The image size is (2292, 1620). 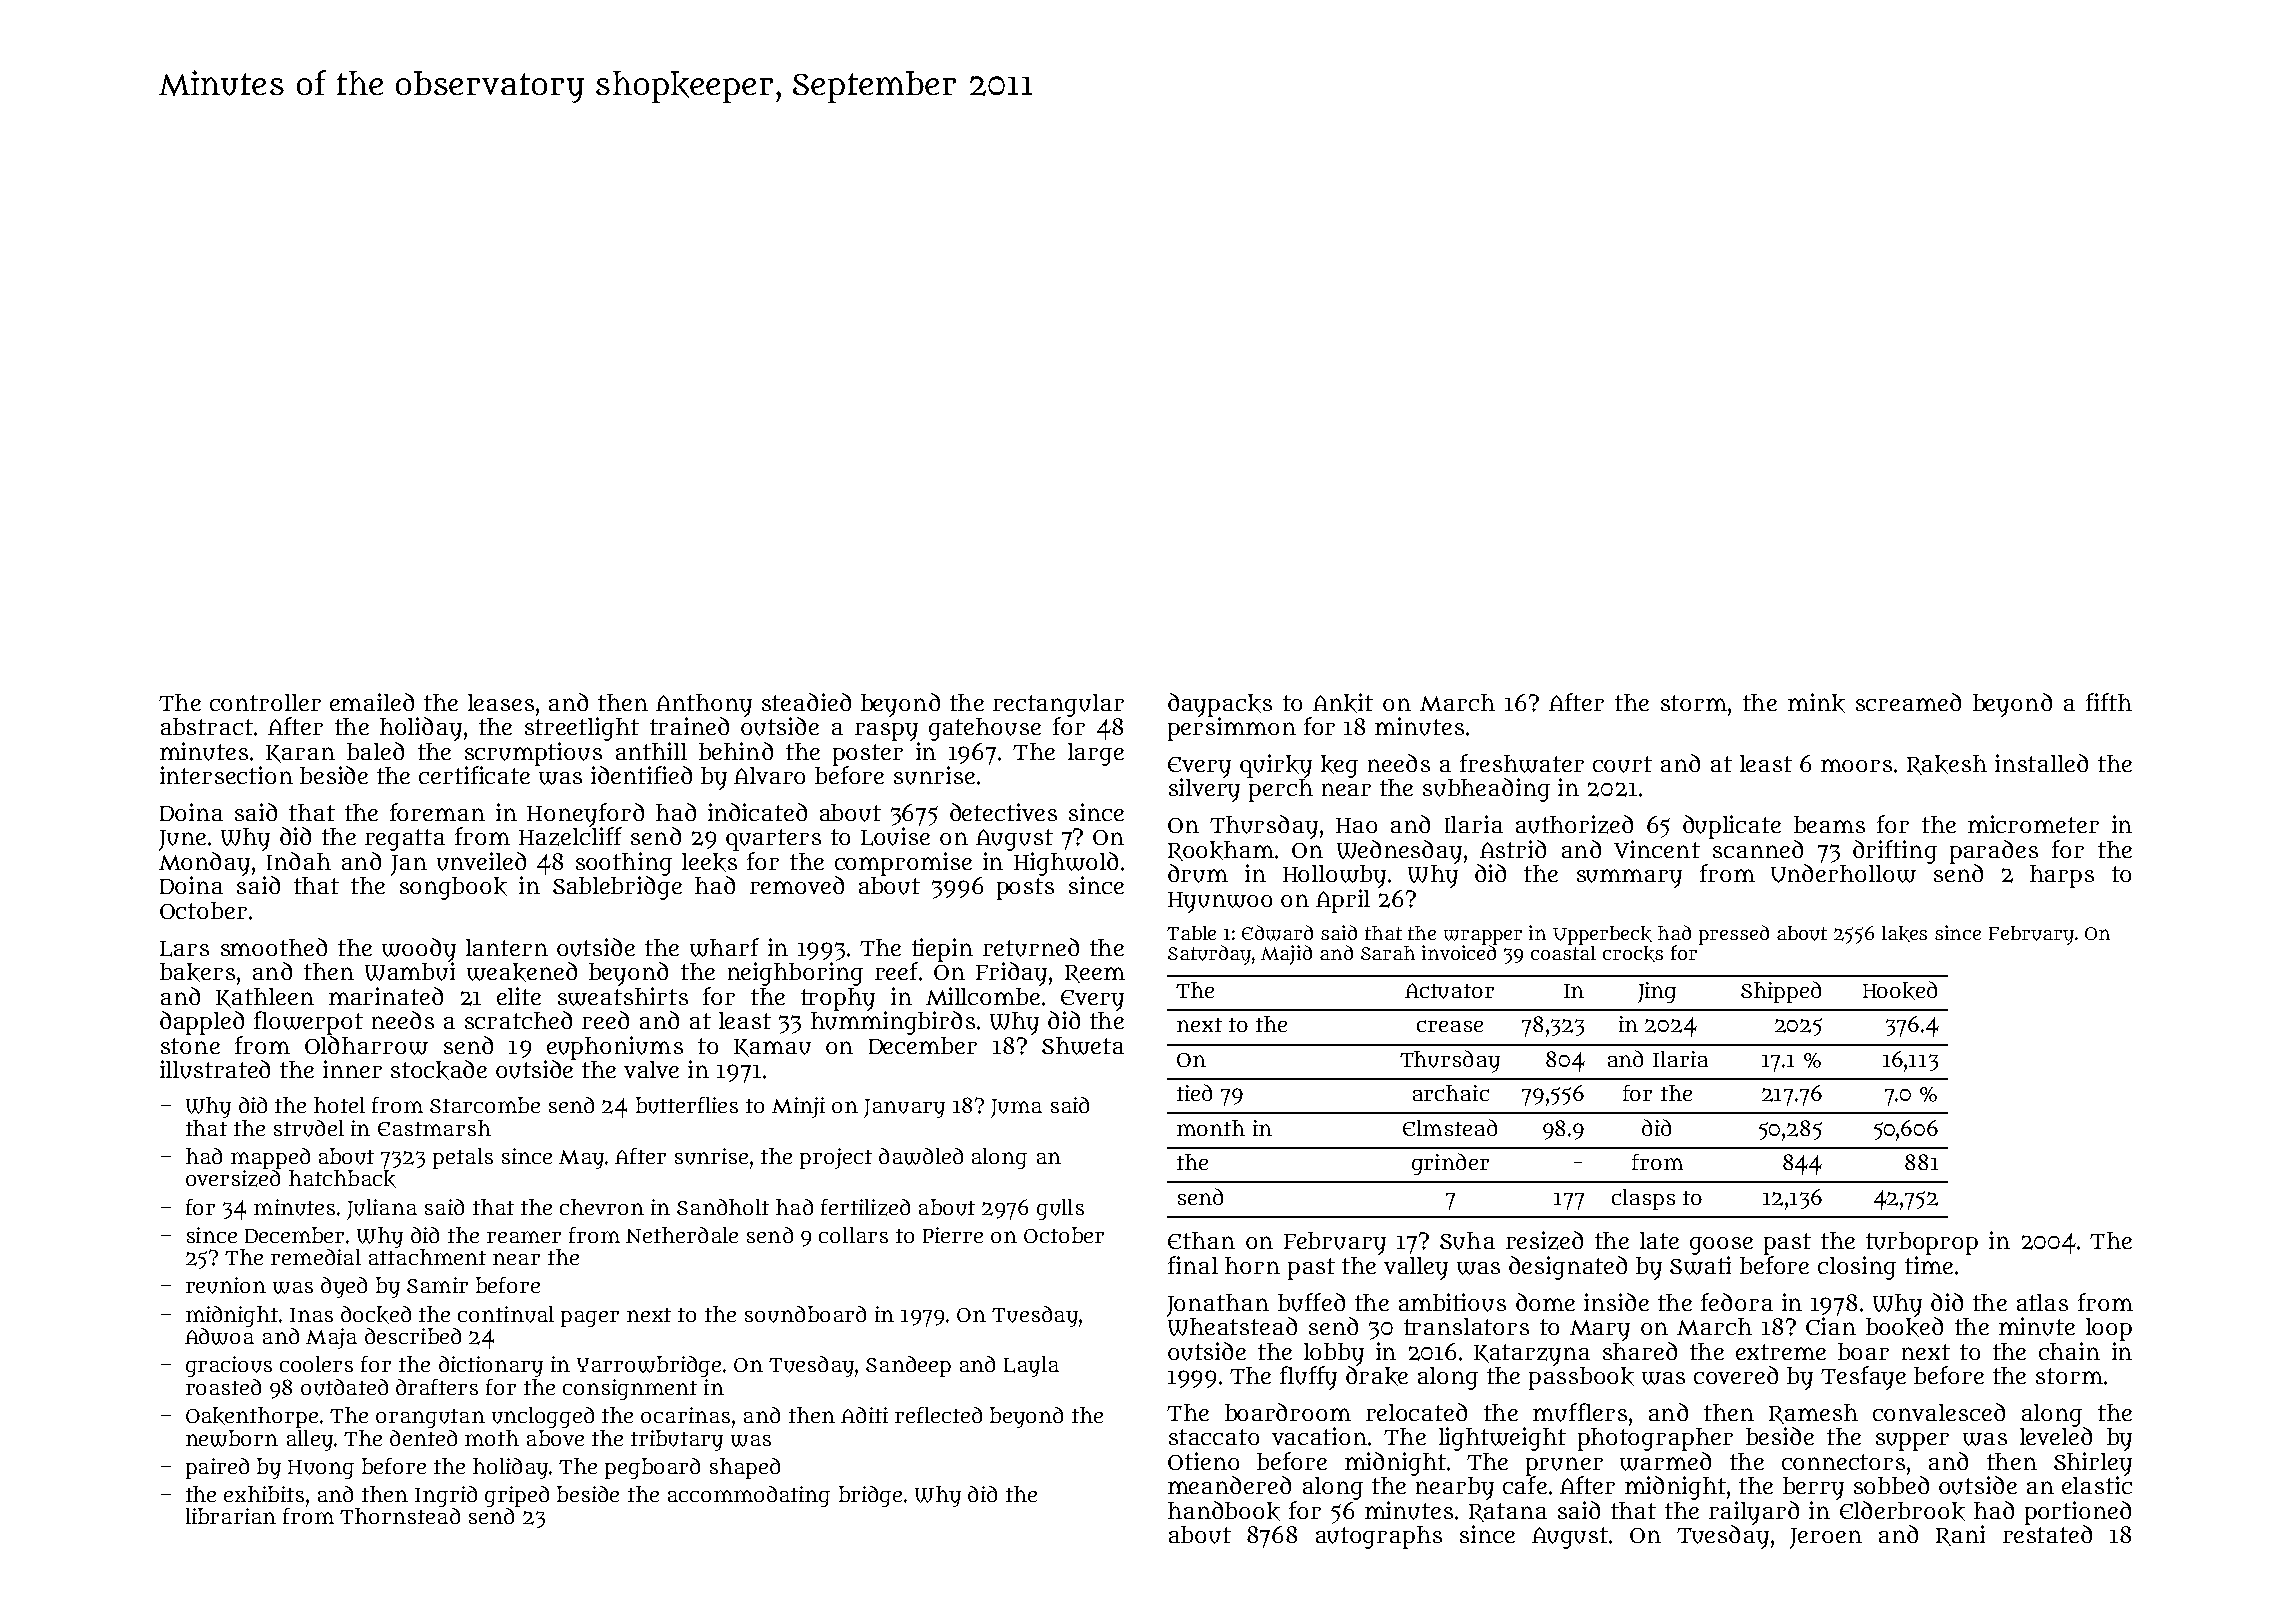 What do you see at coordinates (1904, 934) in the screenshot?
I see `lakes` at bounding box center [1904, 934].
